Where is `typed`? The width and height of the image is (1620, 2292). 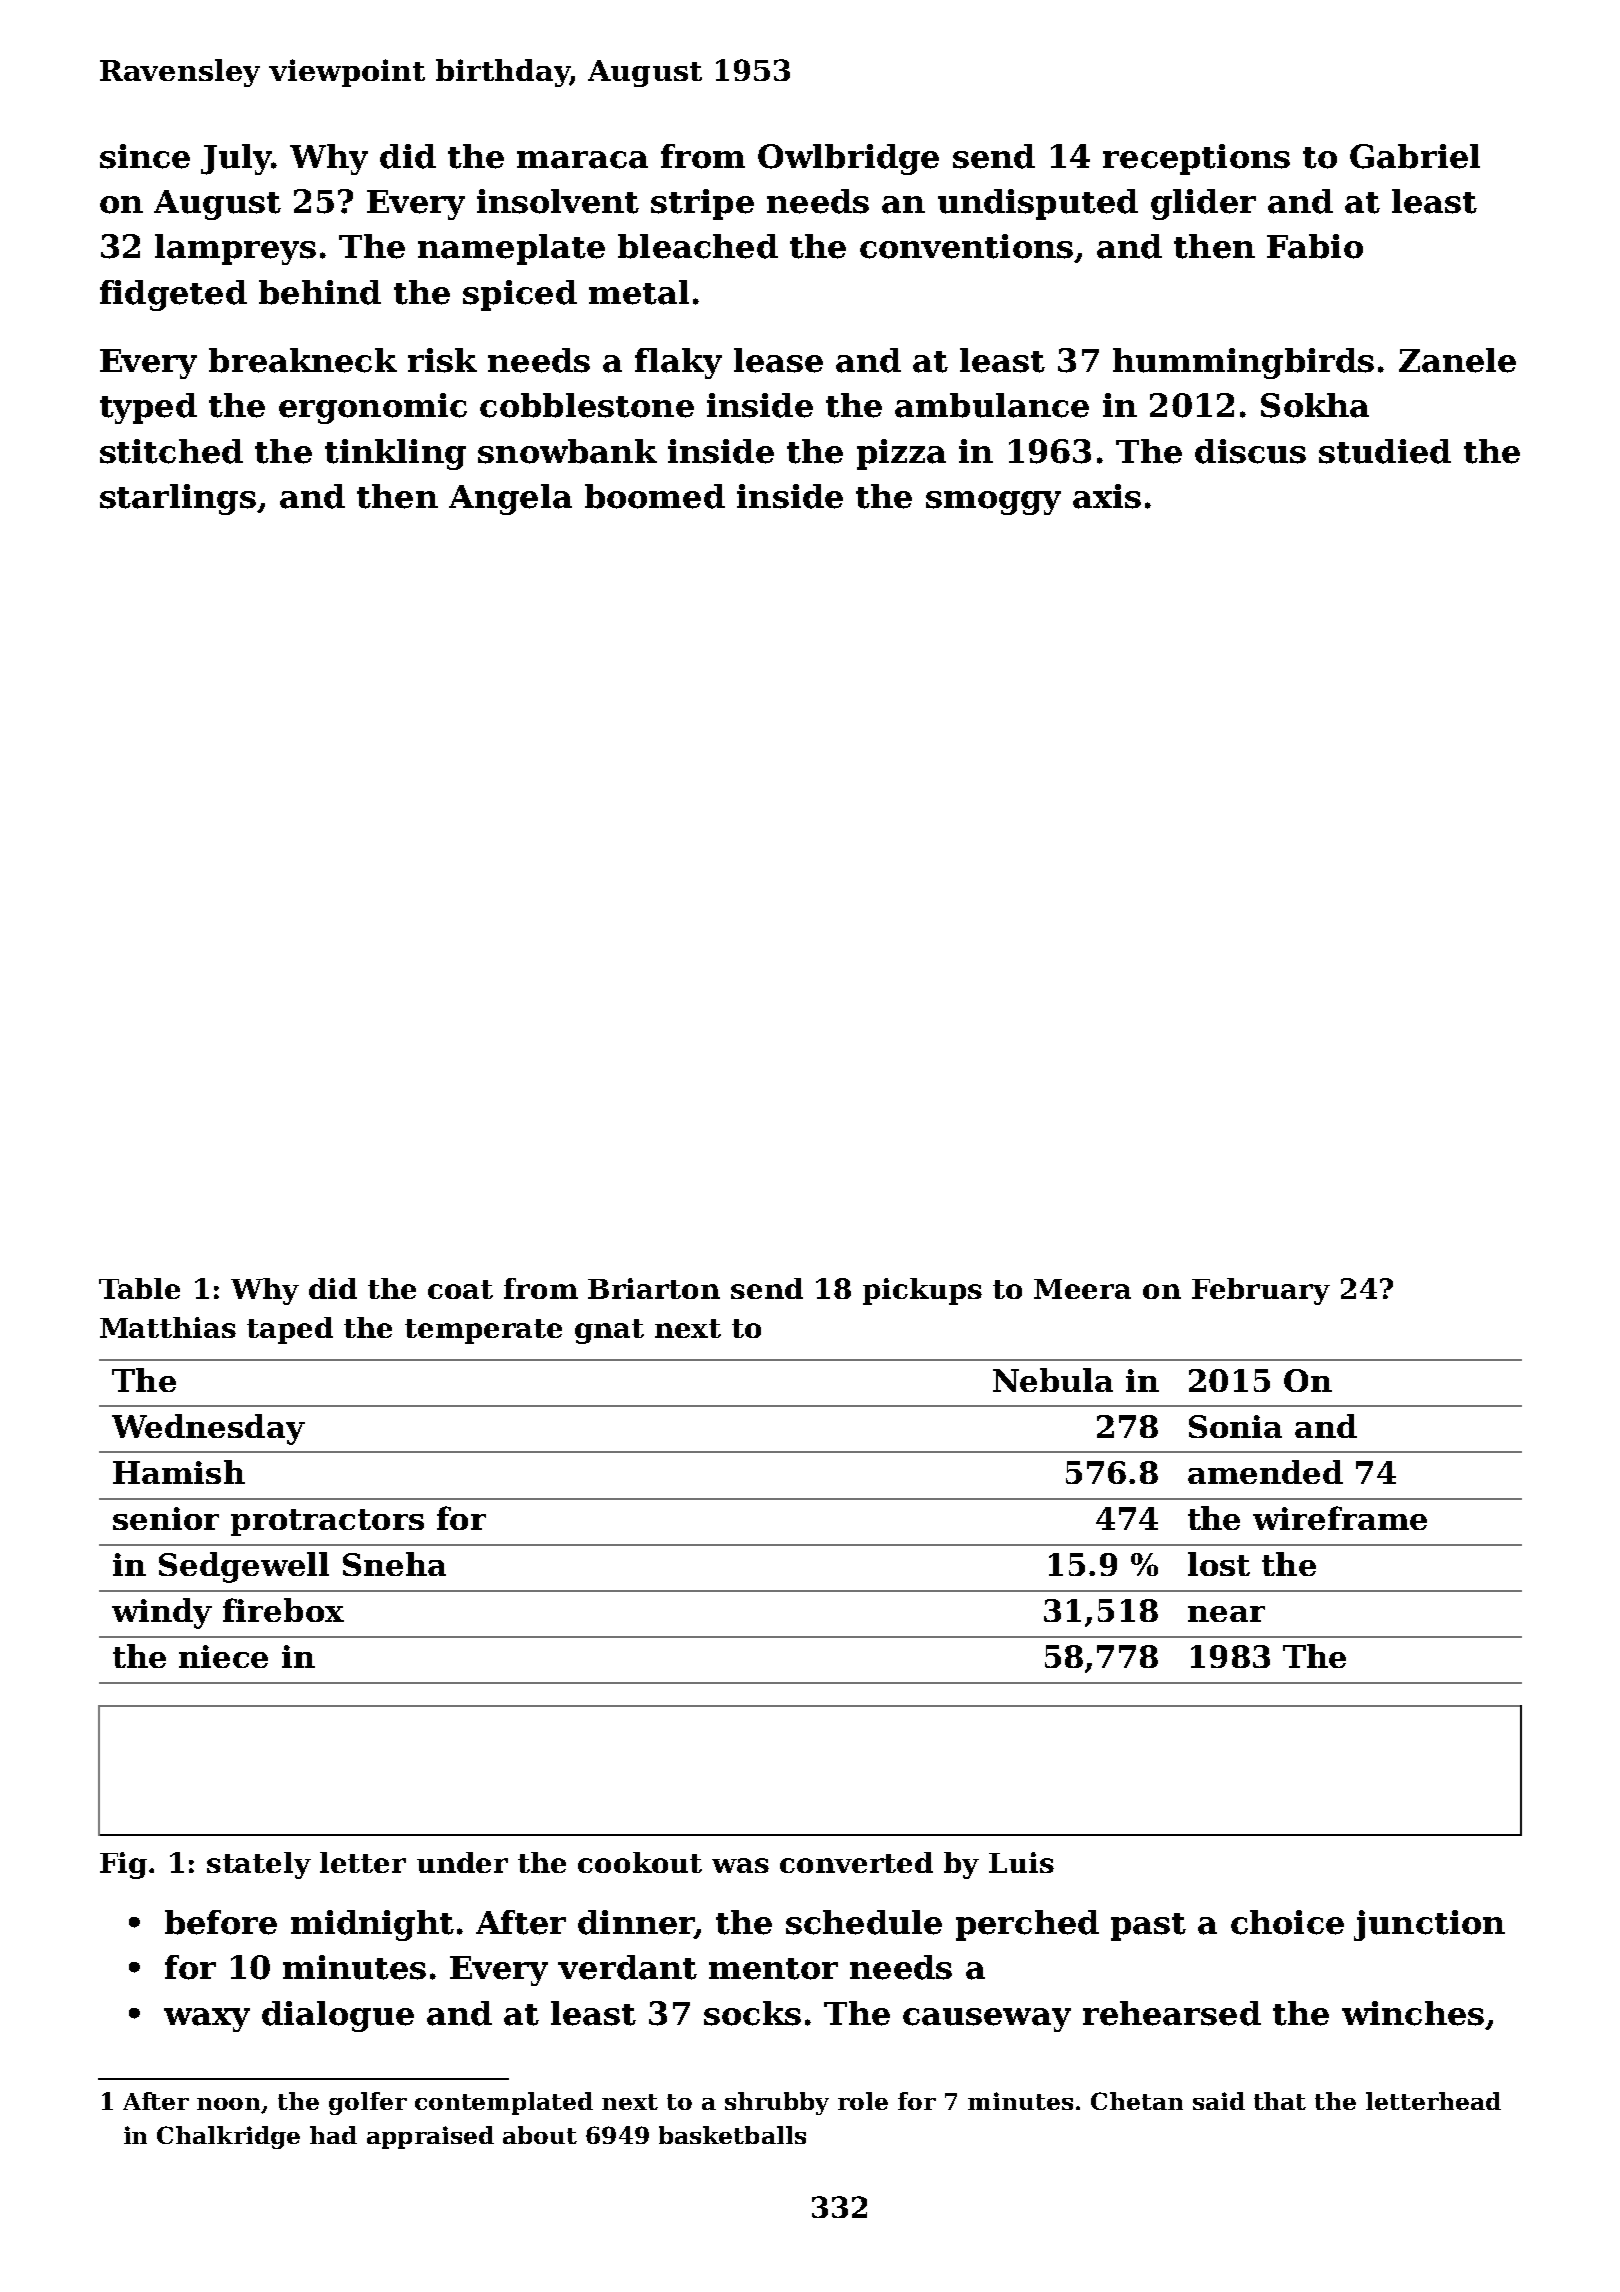
typed is located at coordinates (148, 408).
